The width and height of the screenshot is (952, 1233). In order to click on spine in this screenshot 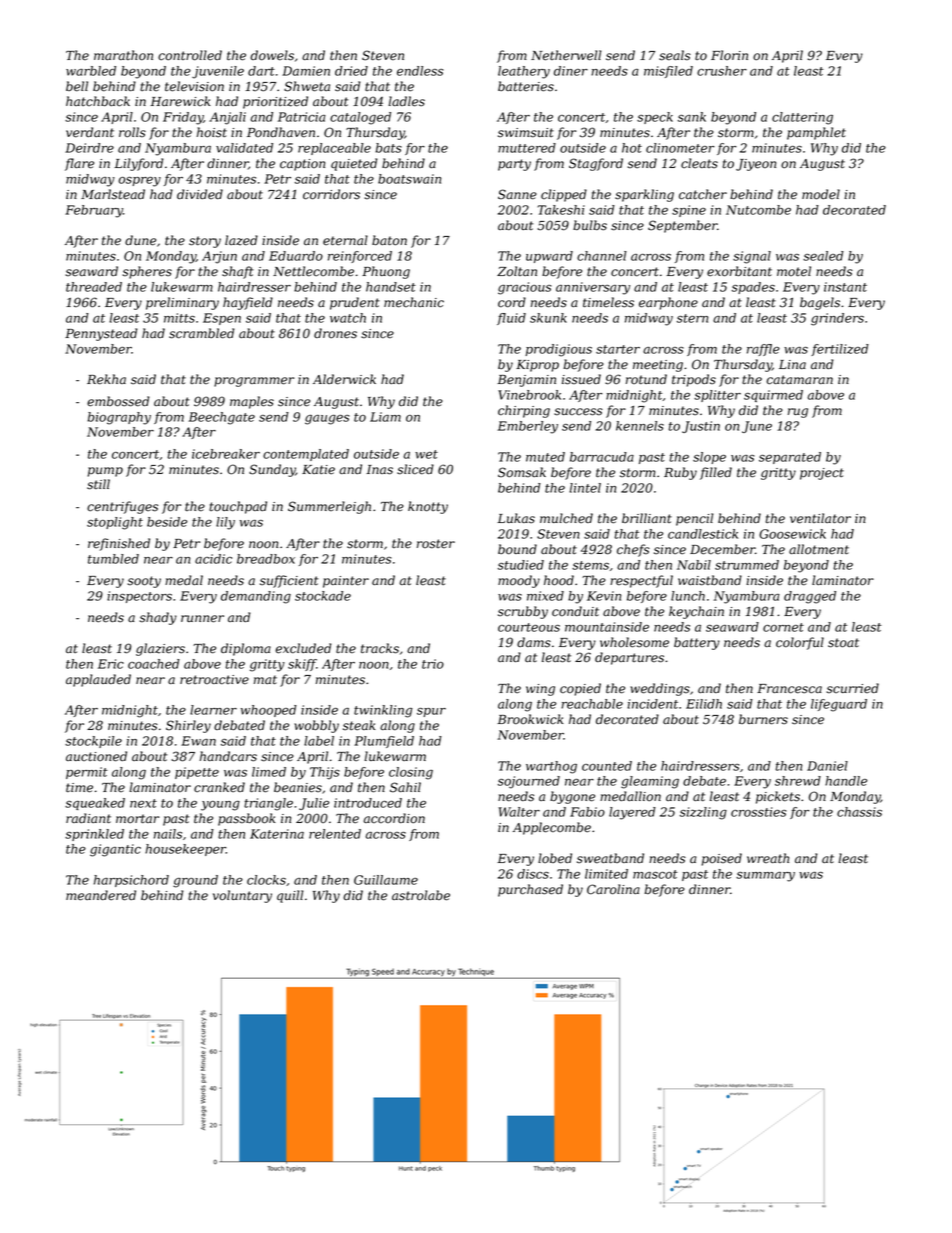, I will do `click(689, 211)`.
